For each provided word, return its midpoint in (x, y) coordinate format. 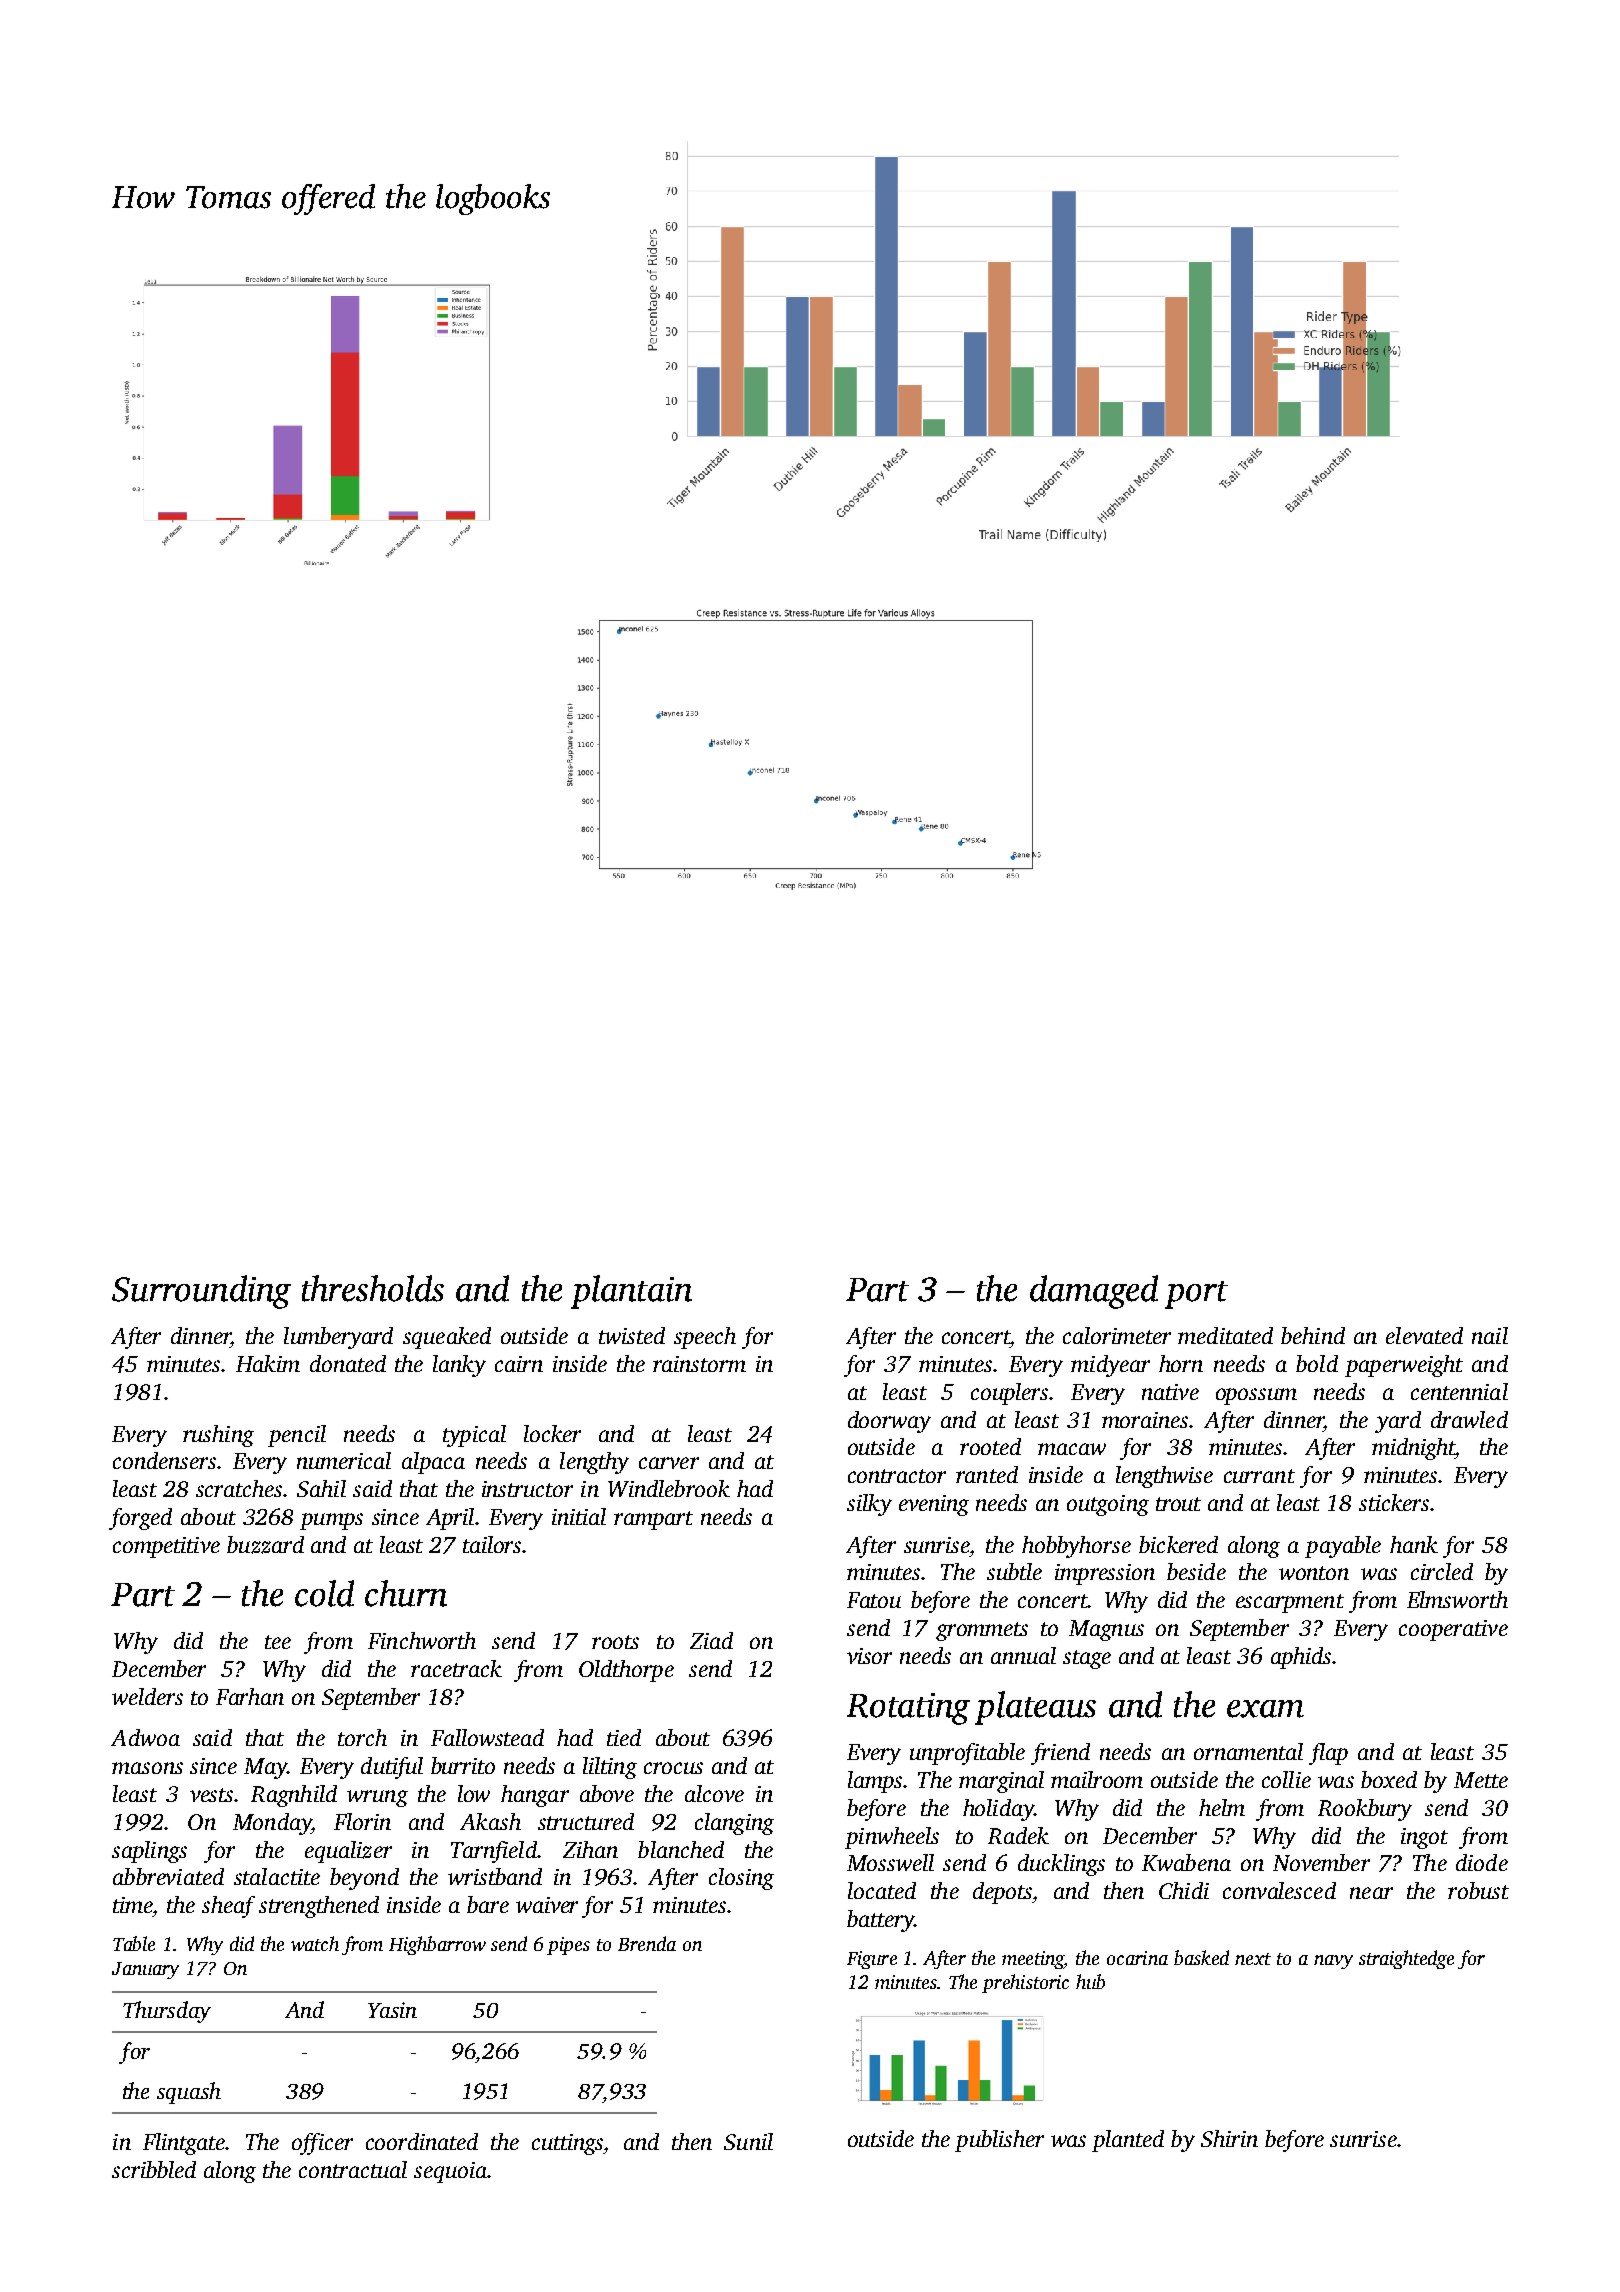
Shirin (1229, 2138)
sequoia (450, 2172)
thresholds (373, 1288)
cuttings (567, 2144)
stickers (1394, 1502)
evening (934, 1505)
